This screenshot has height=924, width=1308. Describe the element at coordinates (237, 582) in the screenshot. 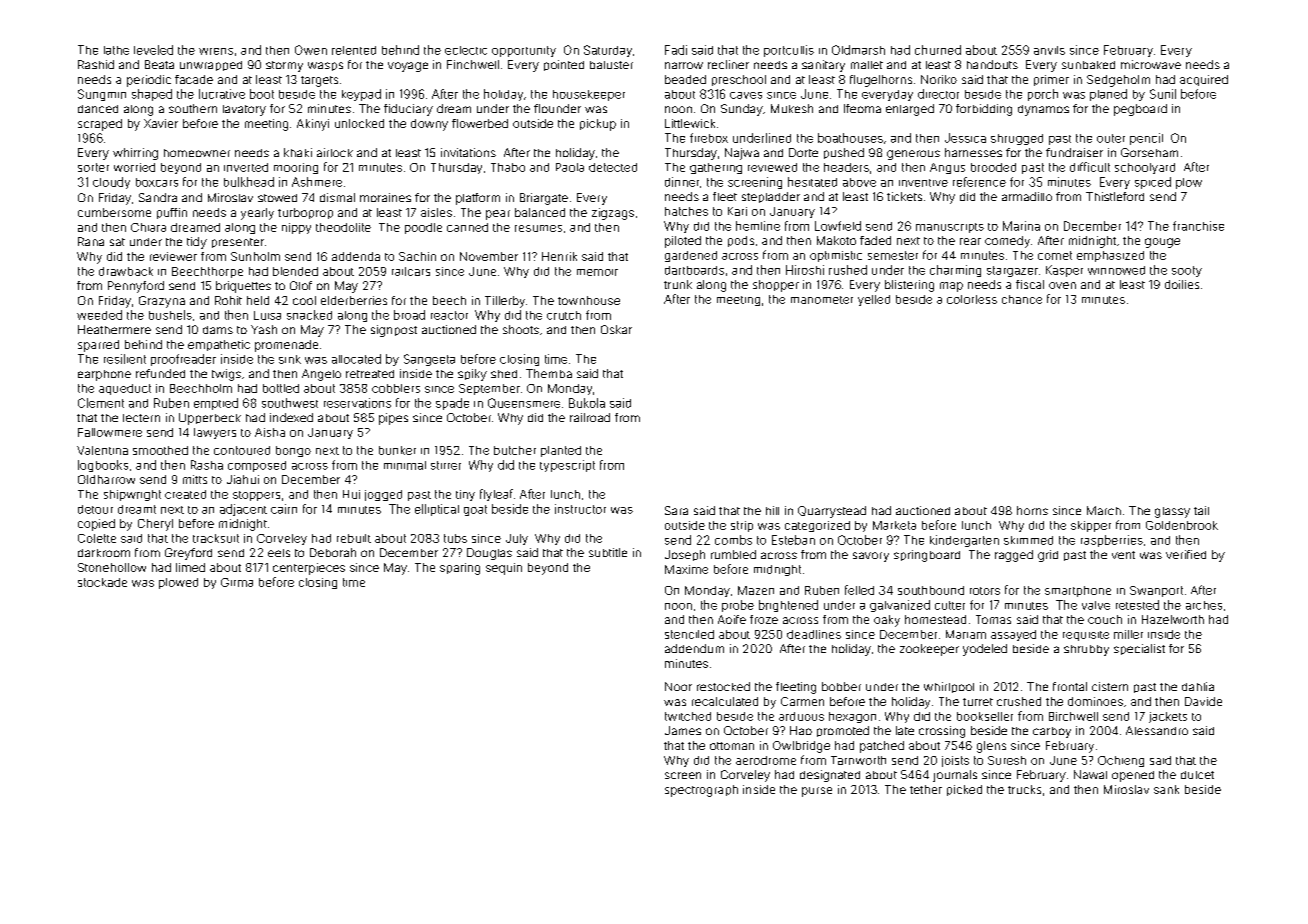

I see `Girma` at that location.
